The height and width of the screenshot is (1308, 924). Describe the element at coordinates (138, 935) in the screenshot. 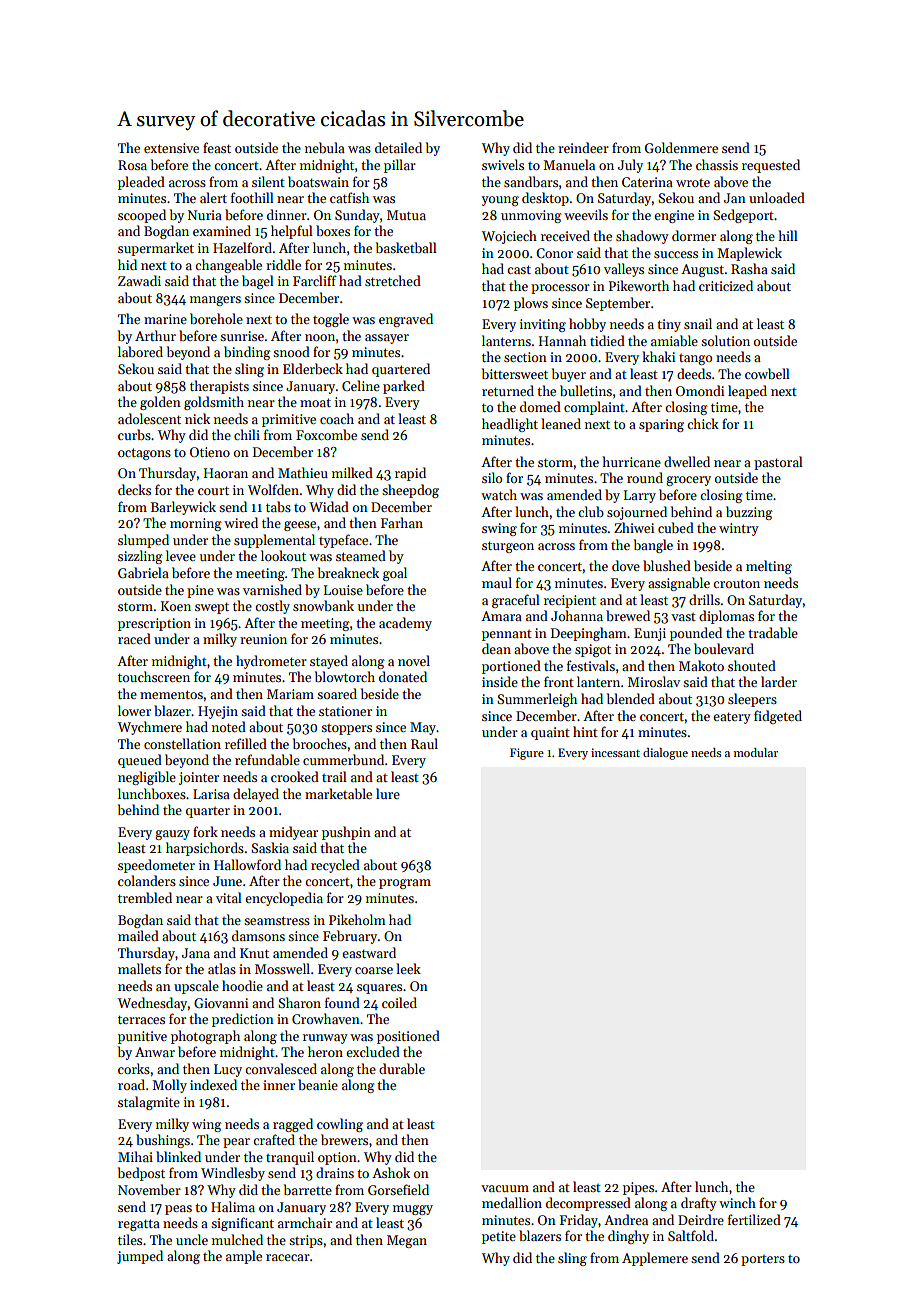

I see `mailed` at that location.
